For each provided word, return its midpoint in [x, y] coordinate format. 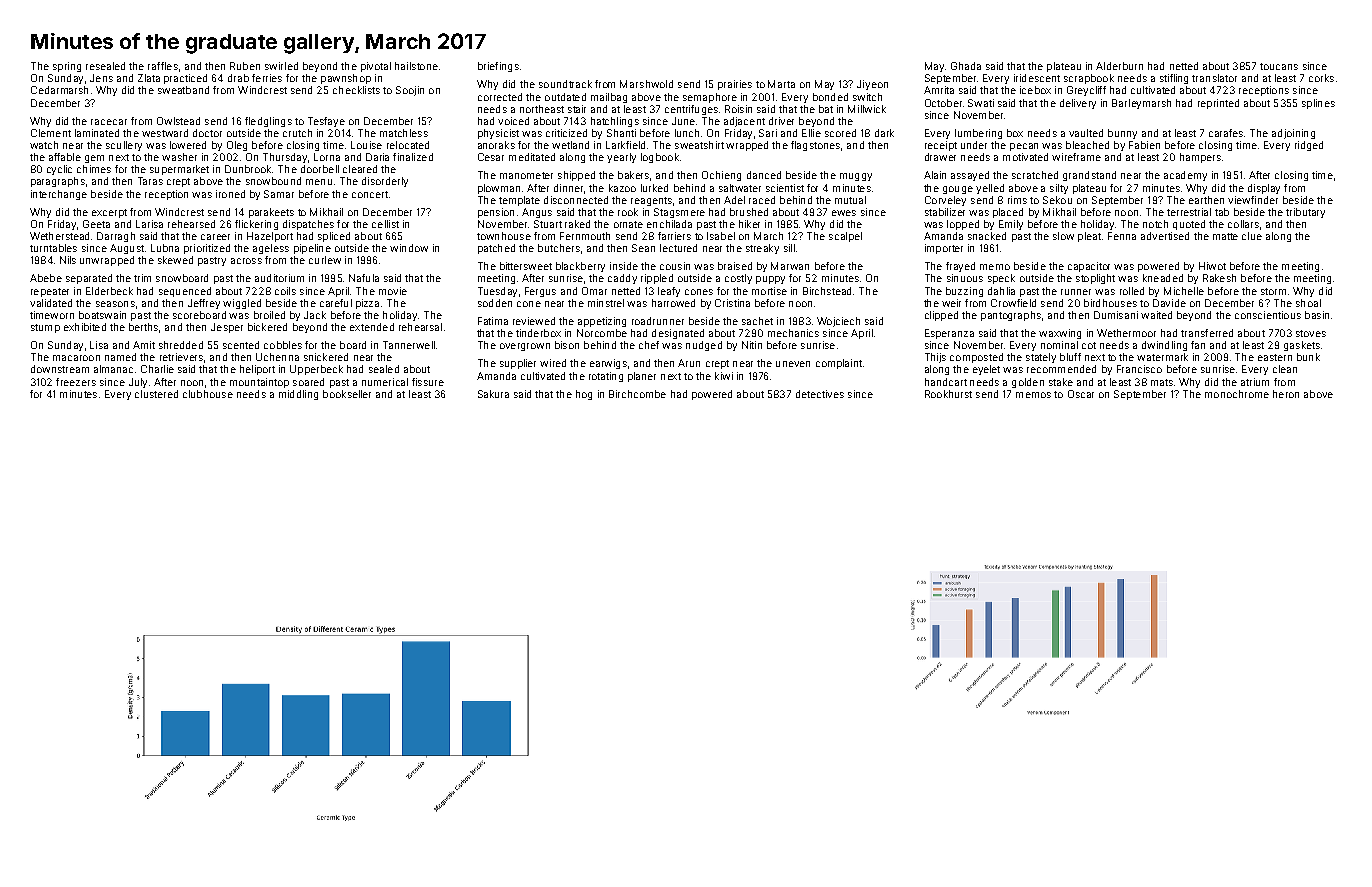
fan [1198, 345]
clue [1252, 236]
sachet [757, 321]
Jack [315, 315]
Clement [51, 133]
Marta [781, 84]
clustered [156, 394]
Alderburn [1119, 66]
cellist [385, 224]
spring [67, 67]
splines [1318, 104]
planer [642, 377]
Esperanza [949, 334]
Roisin [738, 109]
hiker [749, 224]
